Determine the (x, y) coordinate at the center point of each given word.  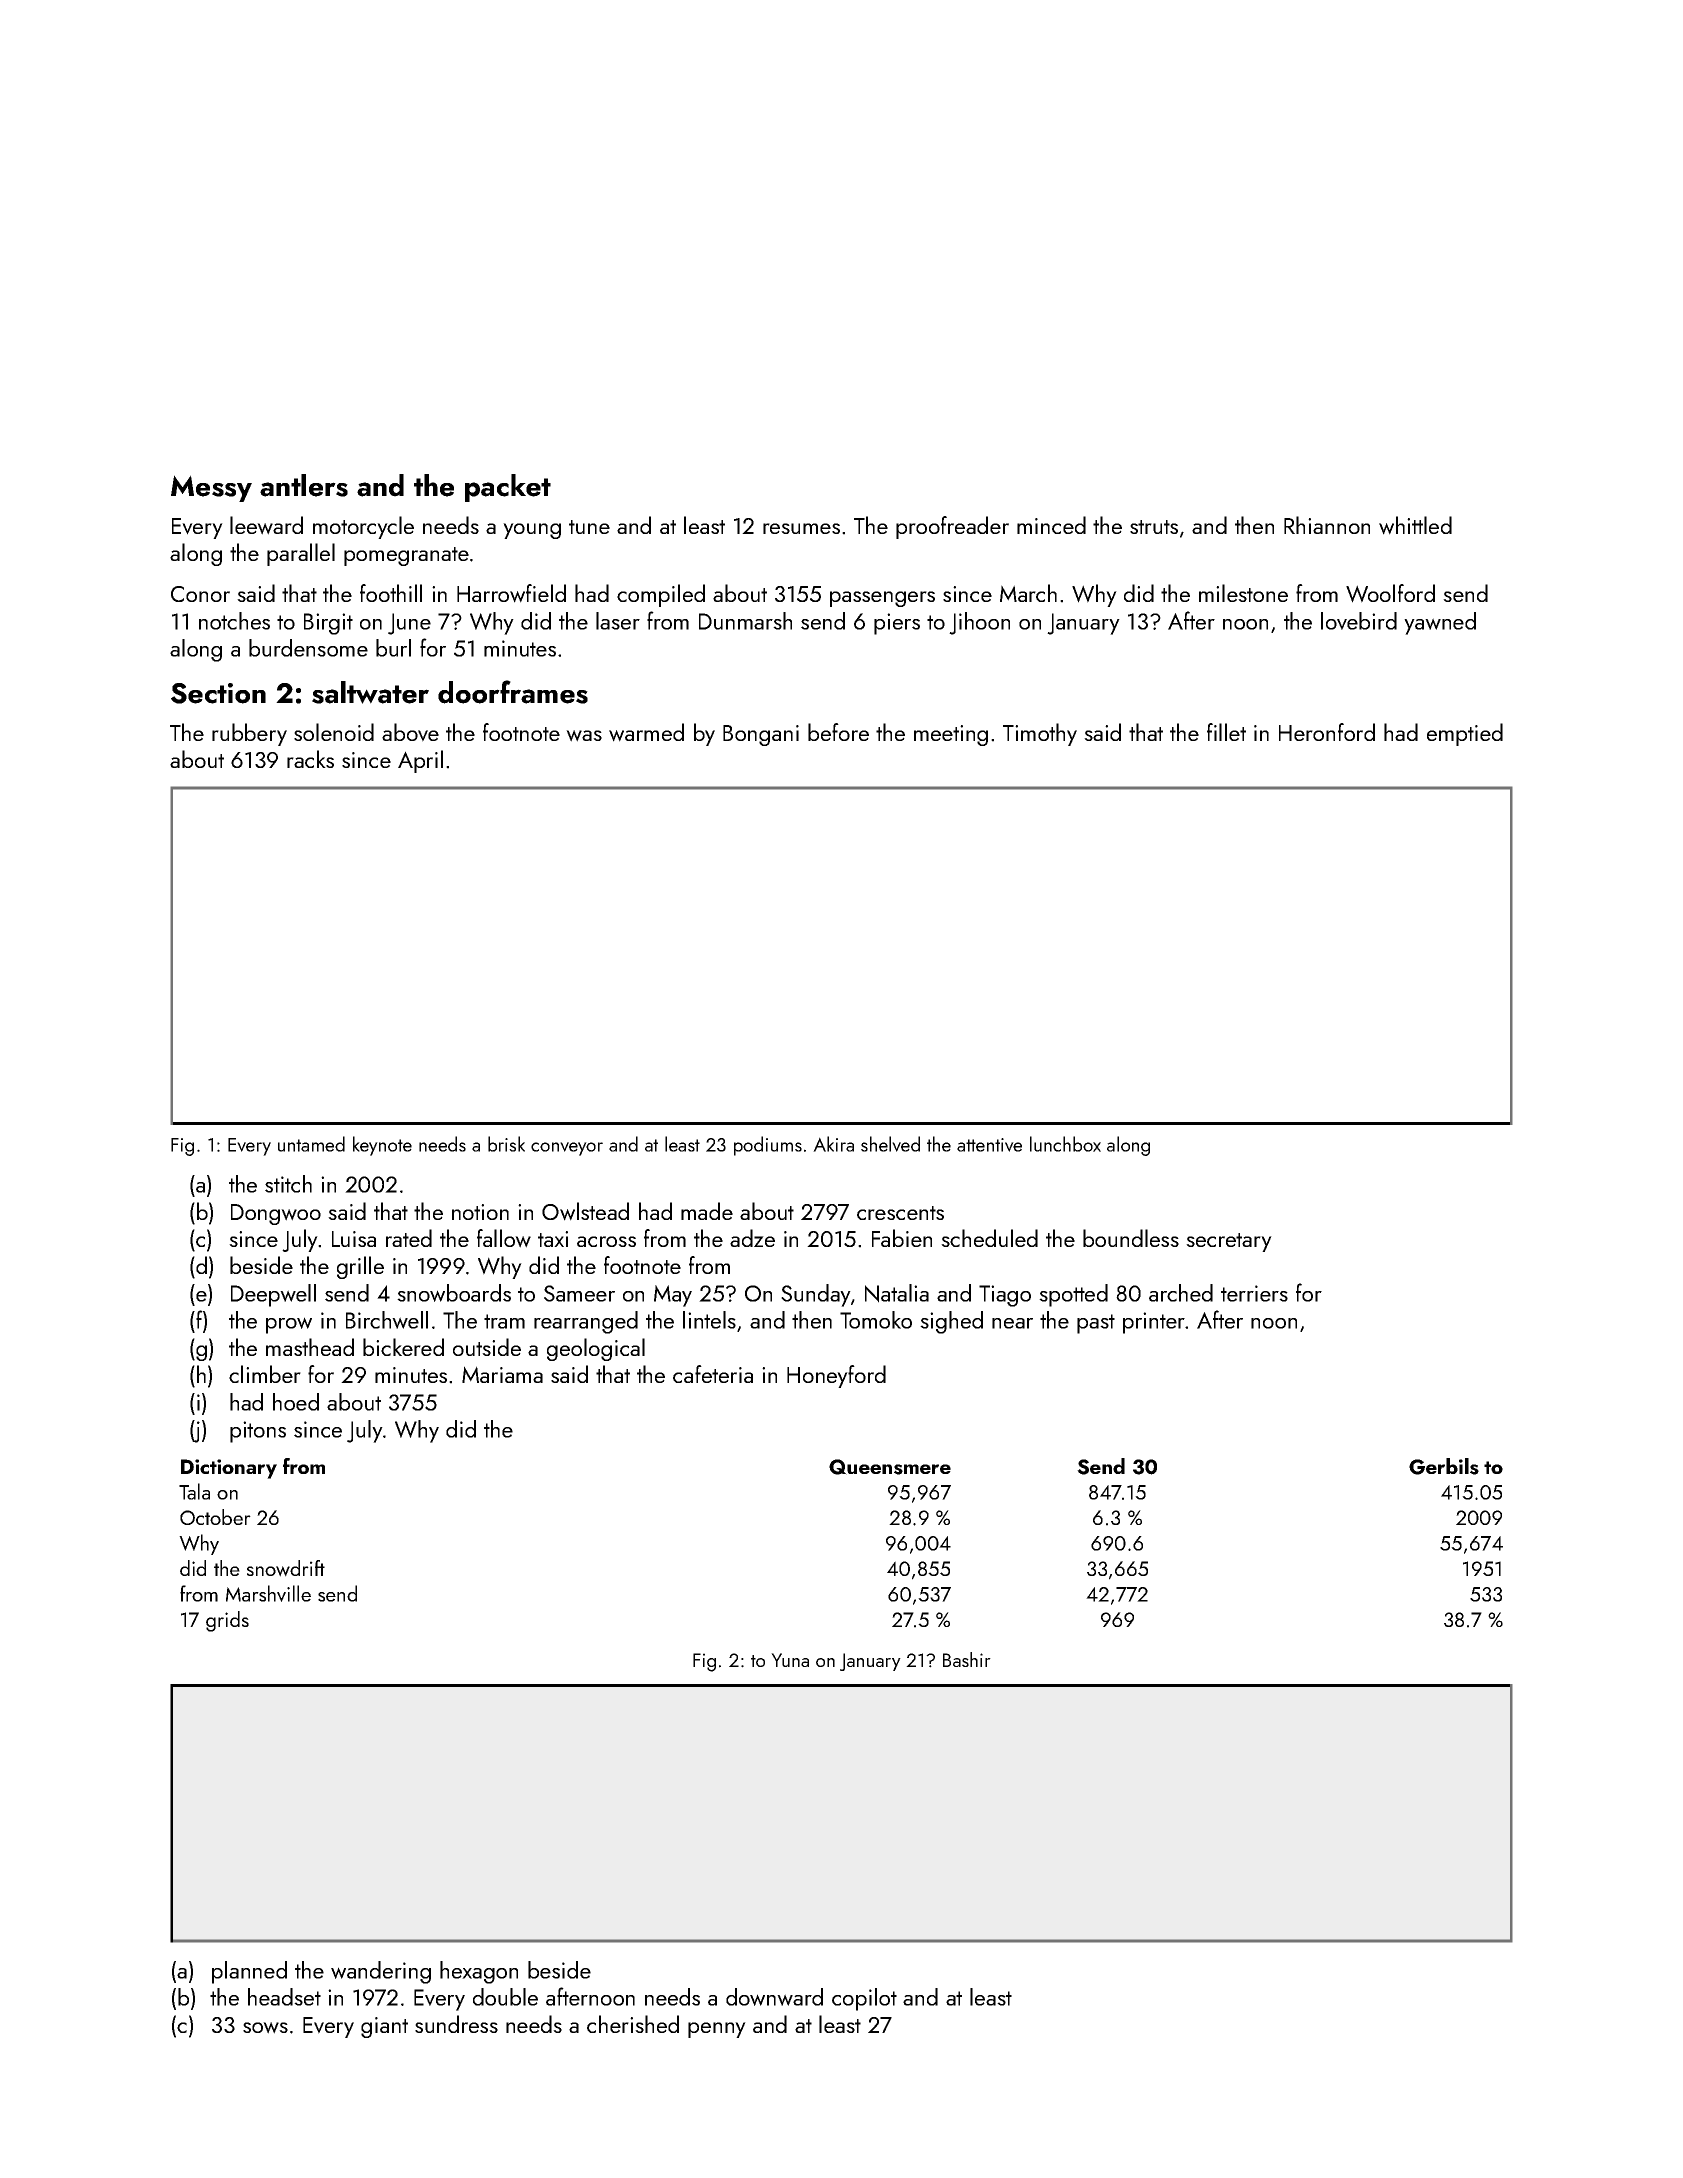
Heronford (1327, 732)
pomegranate (406, 556)
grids (227, 1621)
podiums (768, 1146)
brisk (506, 1144)
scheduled (989, 1238)
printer (1154, 1323)
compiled (661, 595)
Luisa (354, 1239)
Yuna (790, 1660)
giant (384, 2027)
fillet (1226, 732)
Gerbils (1444, 1466)
